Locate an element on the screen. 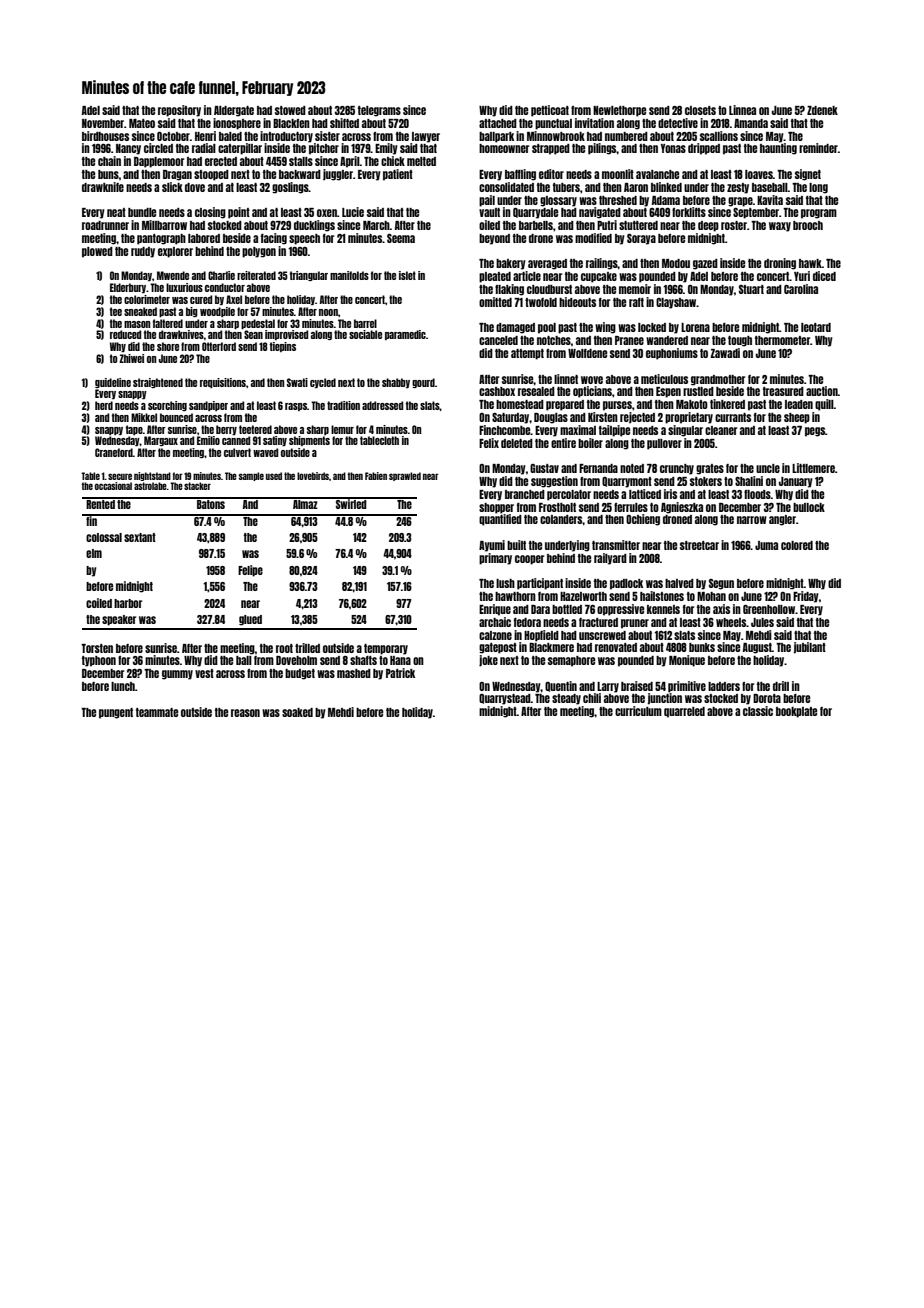 The height and width of the screenshot is (1308, 924). Clayshaw is located at coordinates (676, 303).
